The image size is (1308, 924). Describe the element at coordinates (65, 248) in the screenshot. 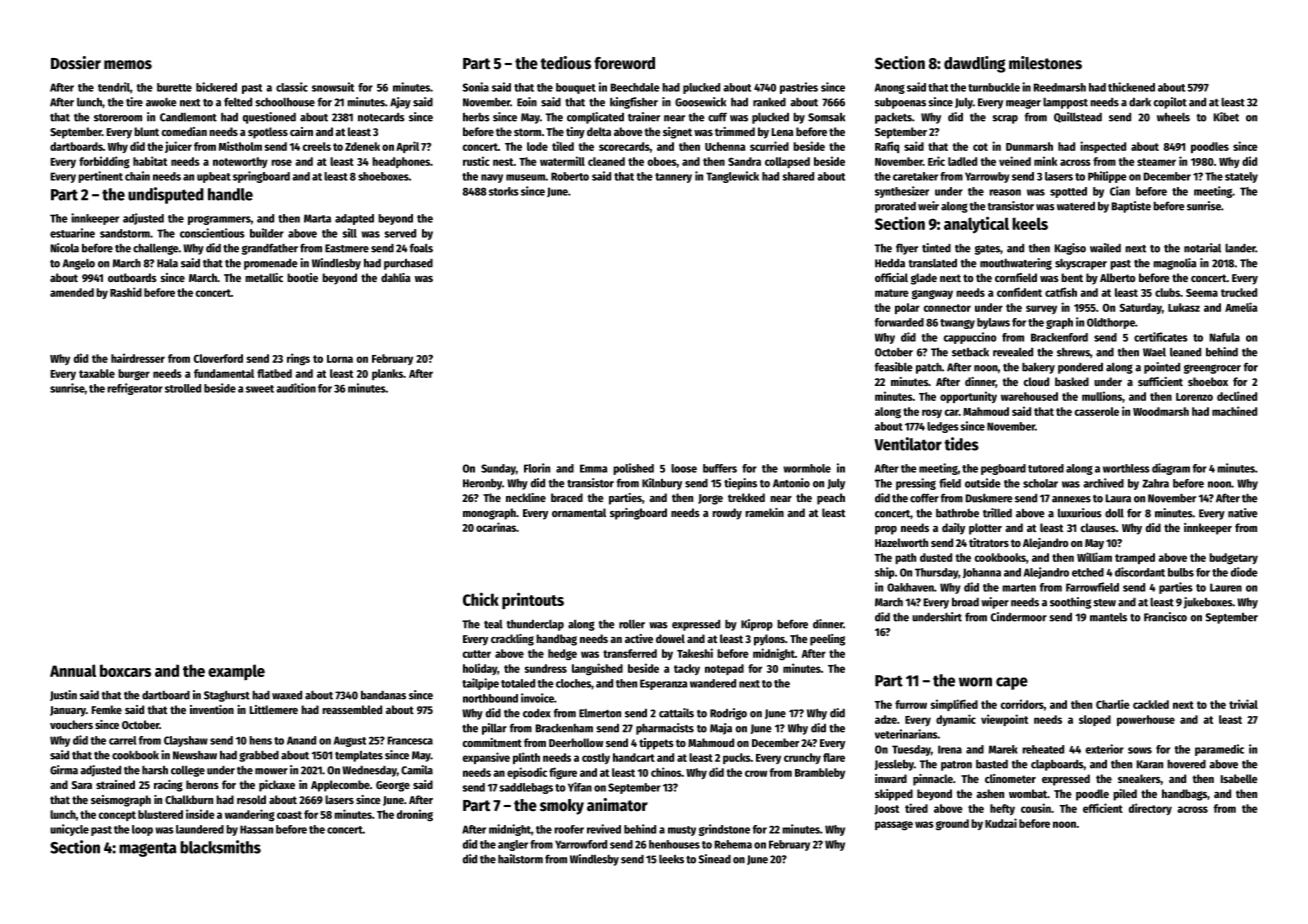

I see `Nicola` at that location.
